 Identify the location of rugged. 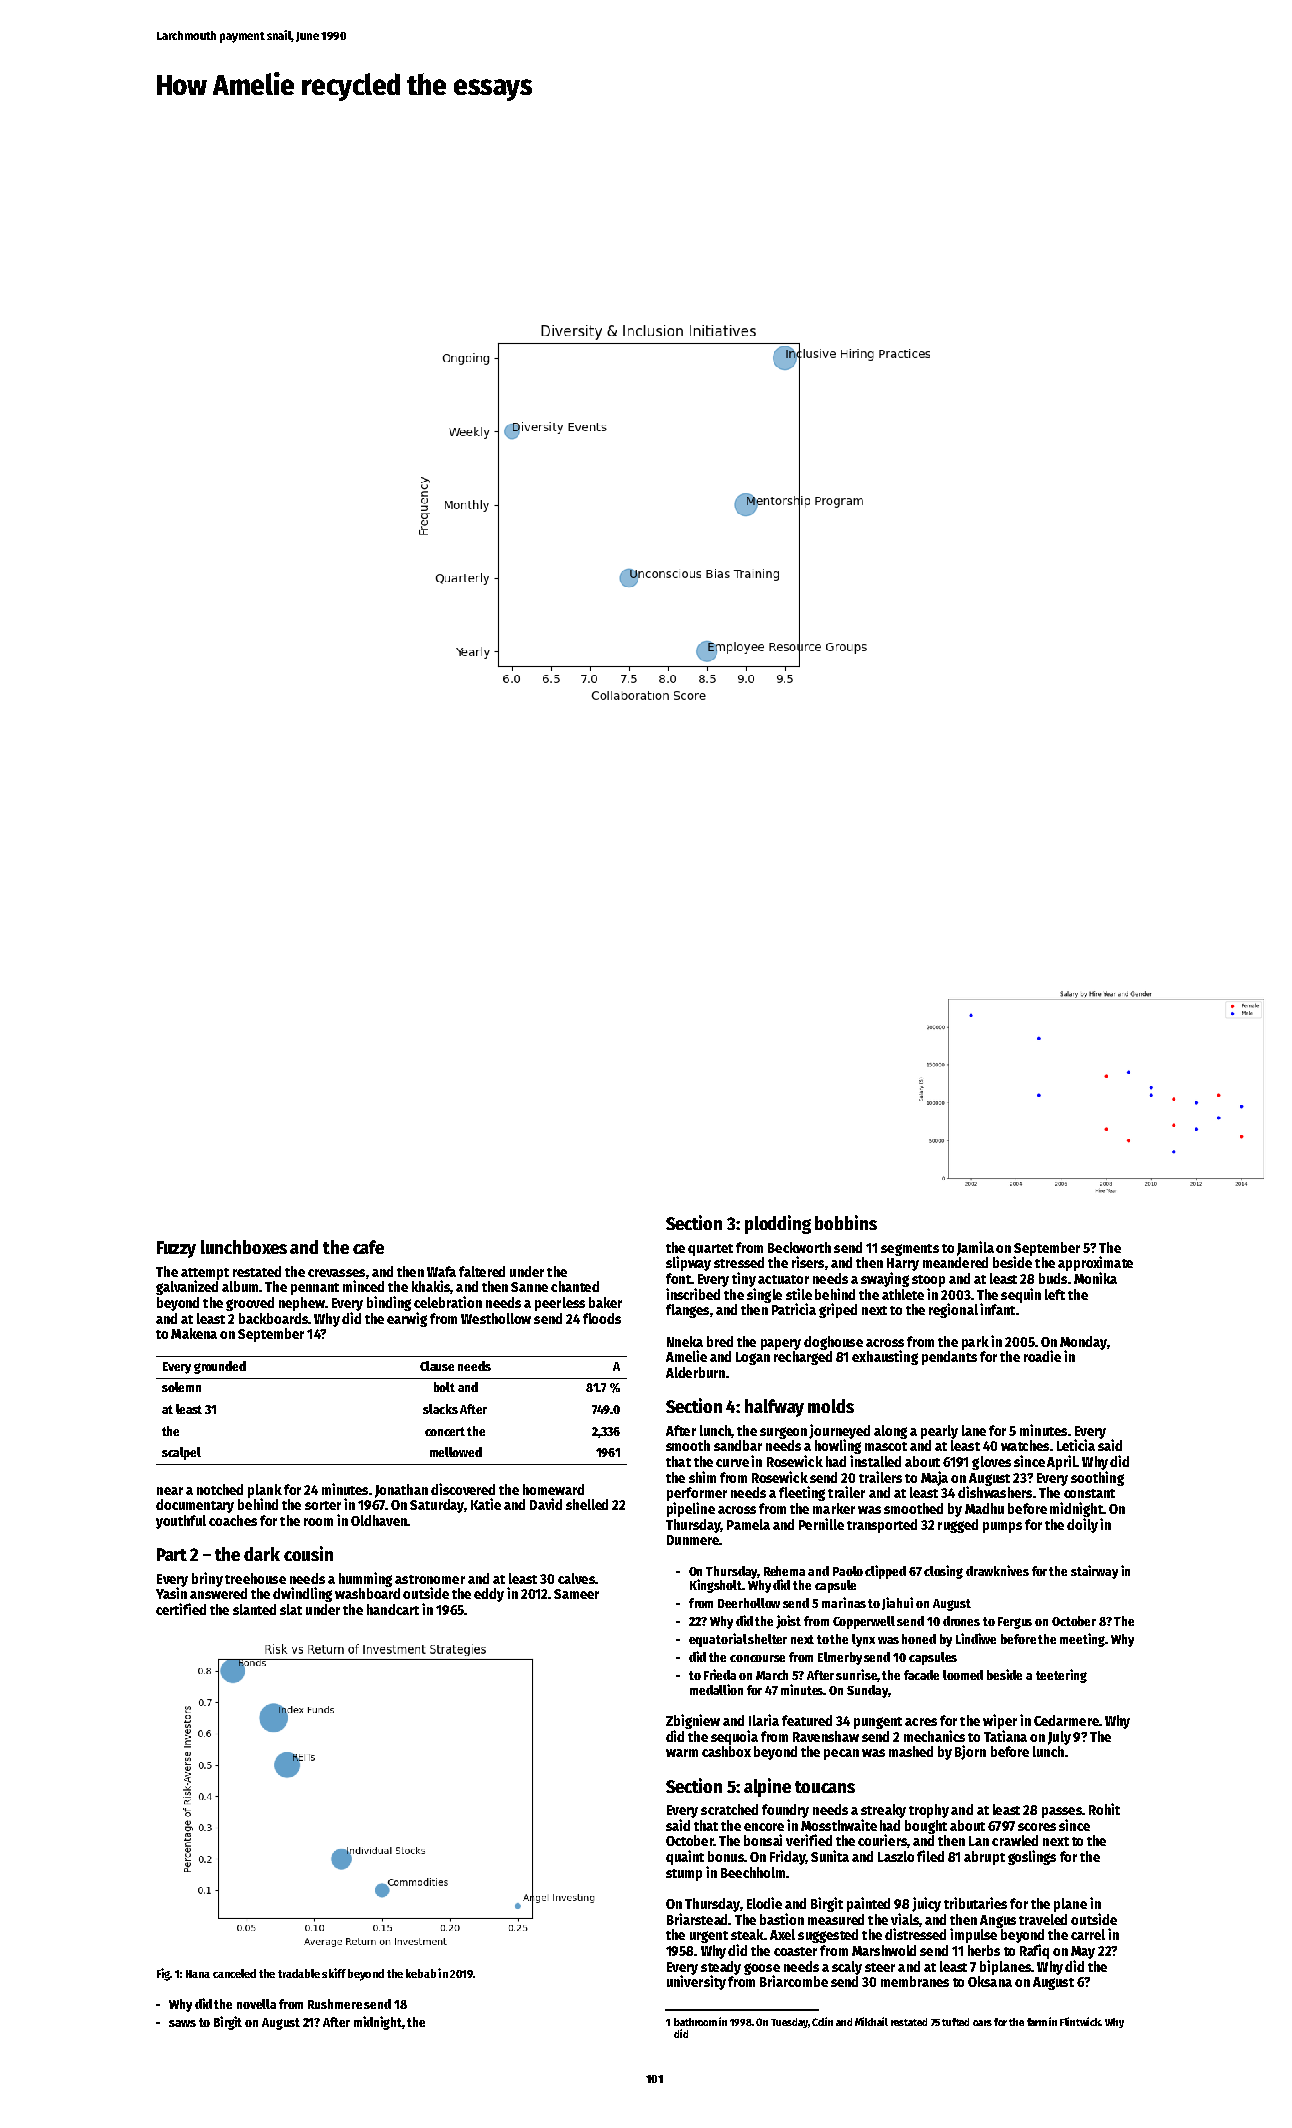
(958, 1526).
